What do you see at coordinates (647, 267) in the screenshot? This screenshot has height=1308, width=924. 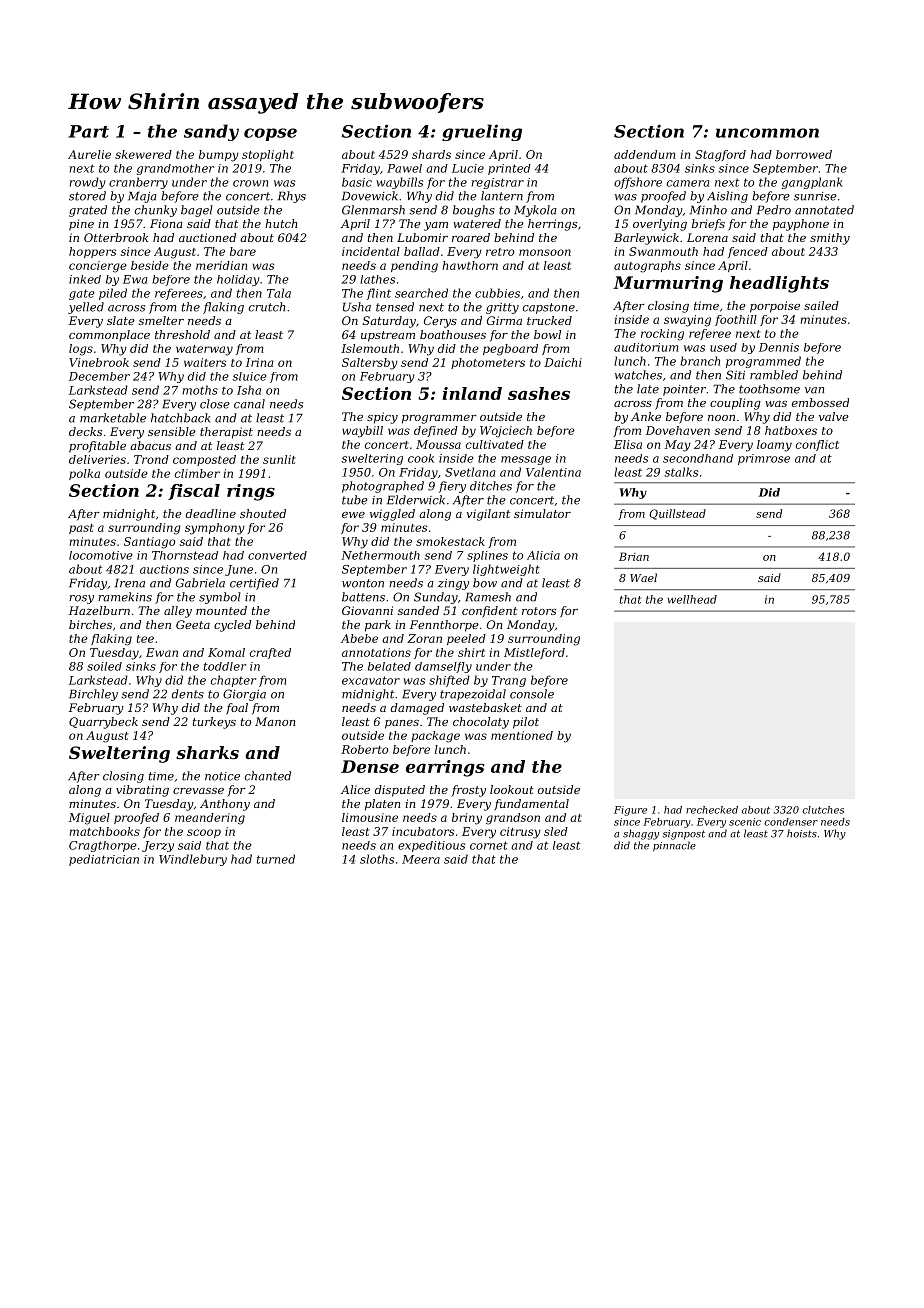 I see `autographs` at bounding box center [647, 267].
